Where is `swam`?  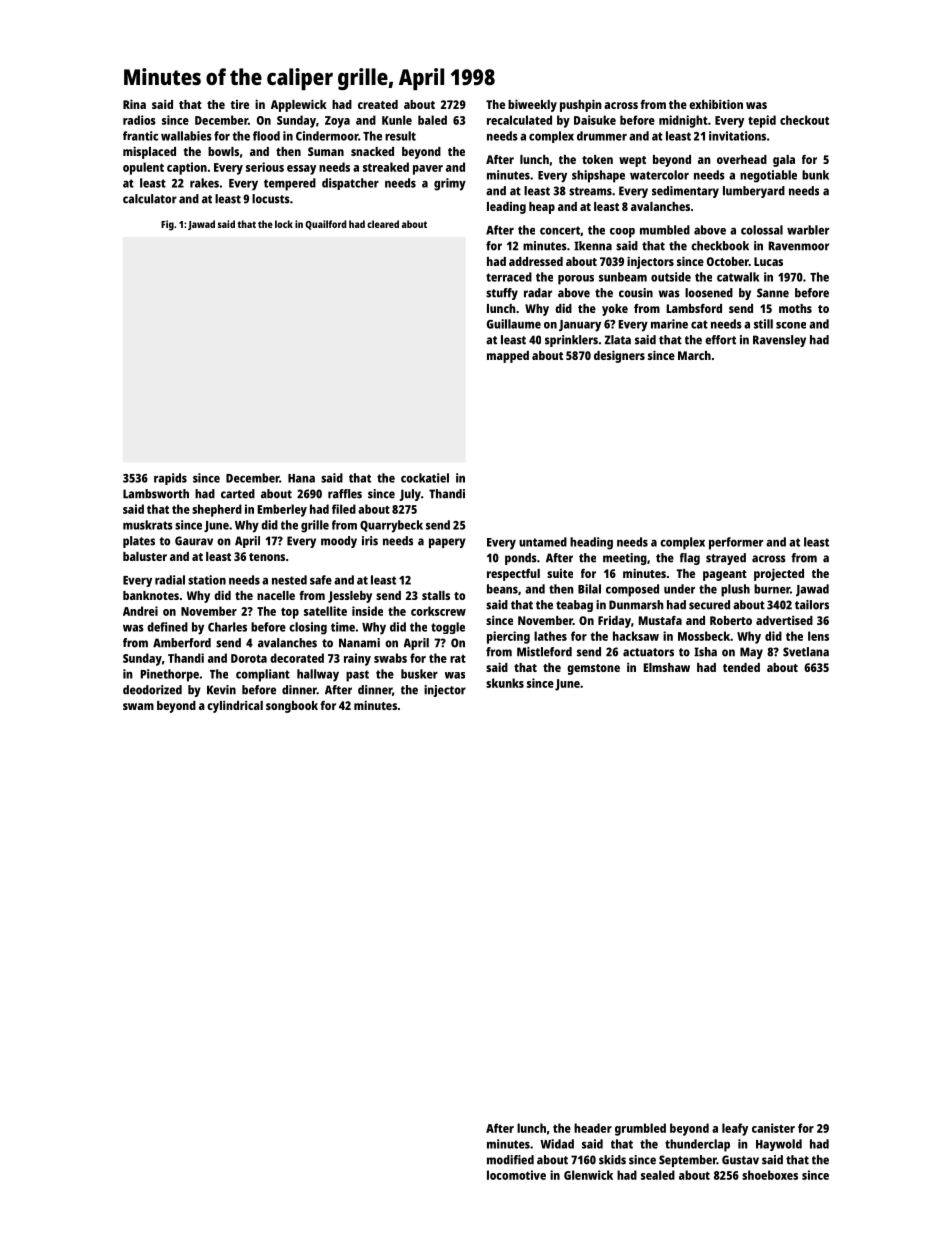
swam is located at coordinates (138, 706).
